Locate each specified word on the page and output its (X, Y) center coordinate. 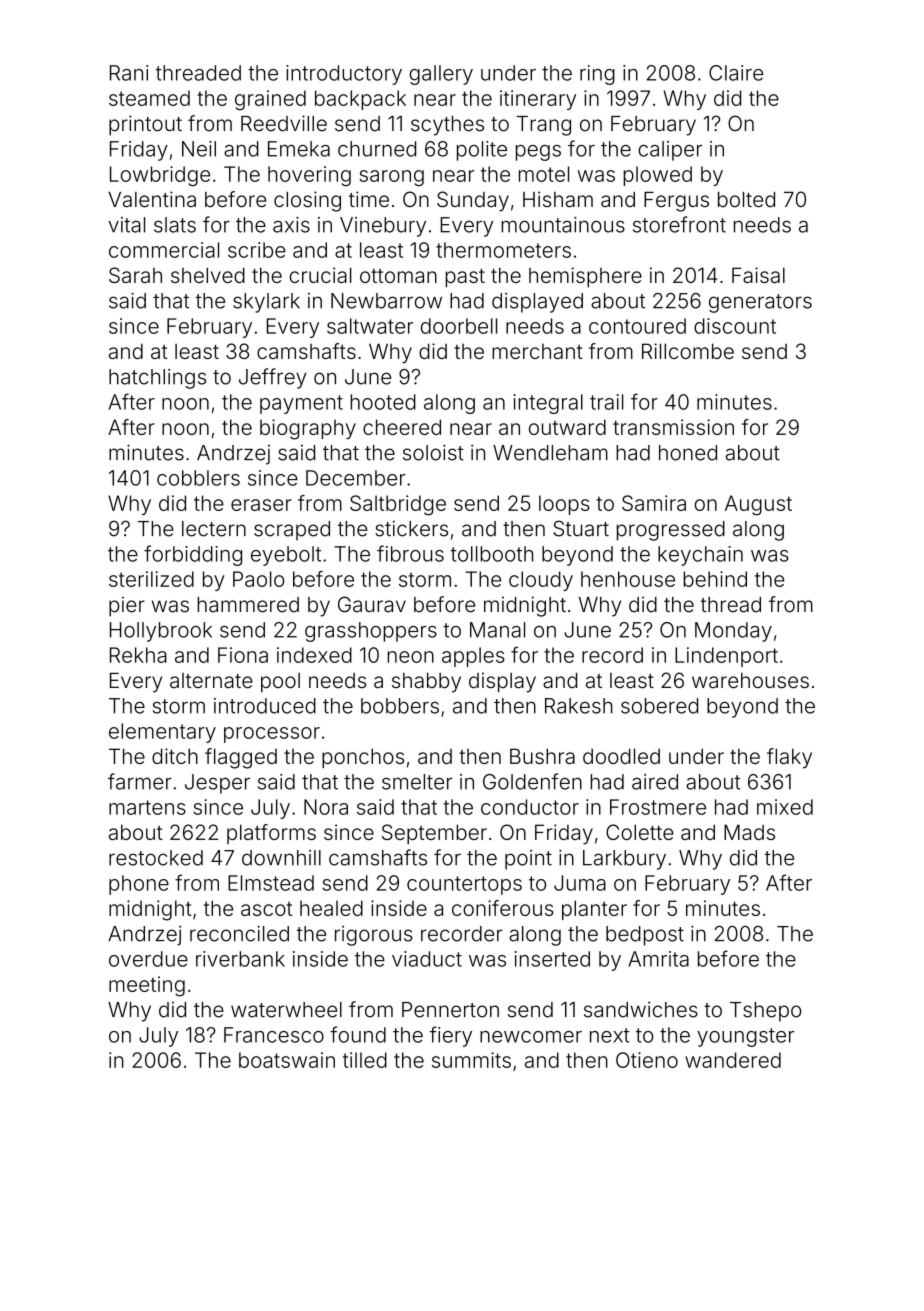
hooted (383, 402)
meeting (147, 986)
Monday (733, 632)
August (758, 505)
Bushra (542, 756)
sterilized (151, 579)
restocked (156, 858)
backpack (360, 100)
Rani (129, 73)
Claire (736, 73)
